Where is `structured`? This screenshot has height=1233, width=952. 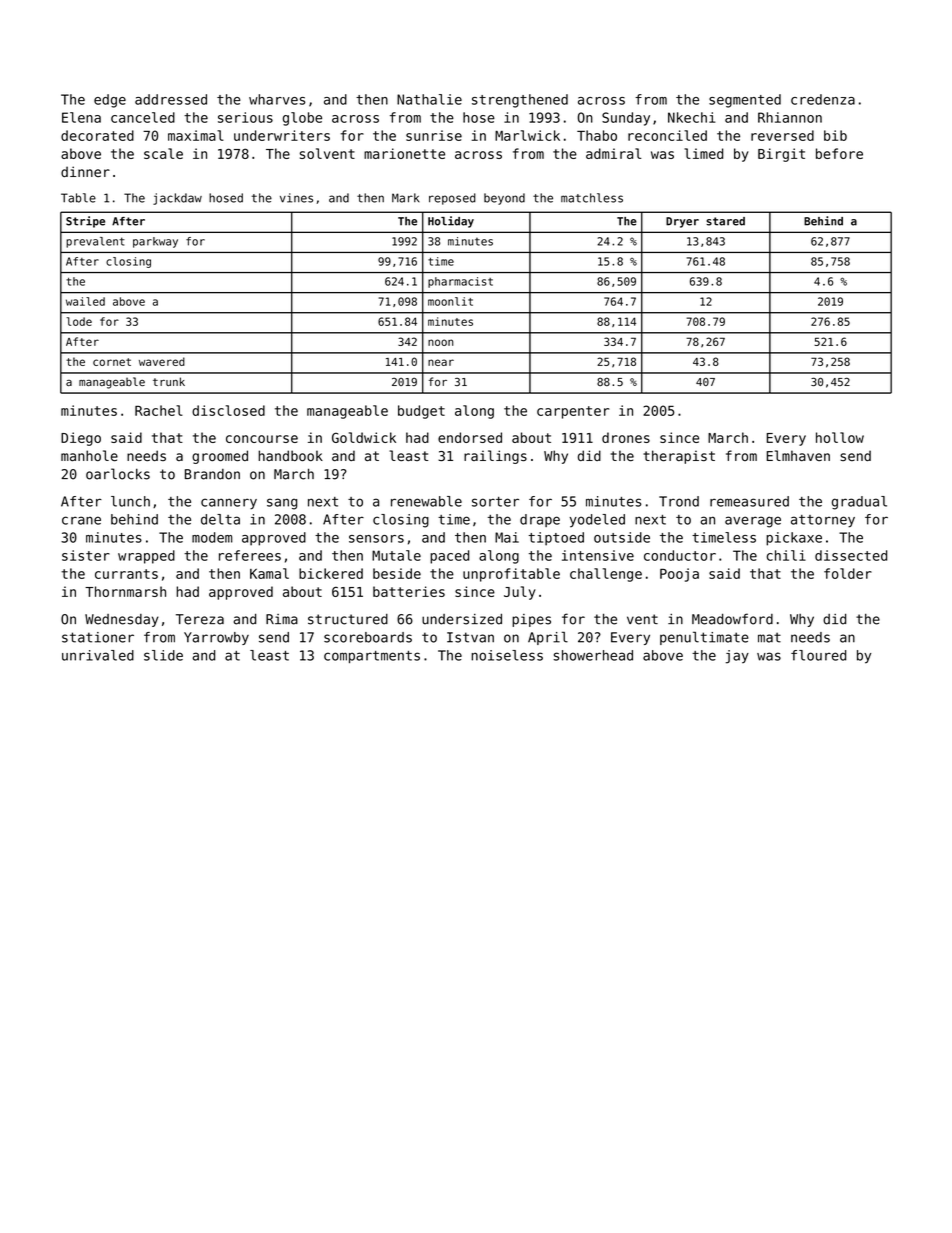 structured is located at coordinates (348, 619).
